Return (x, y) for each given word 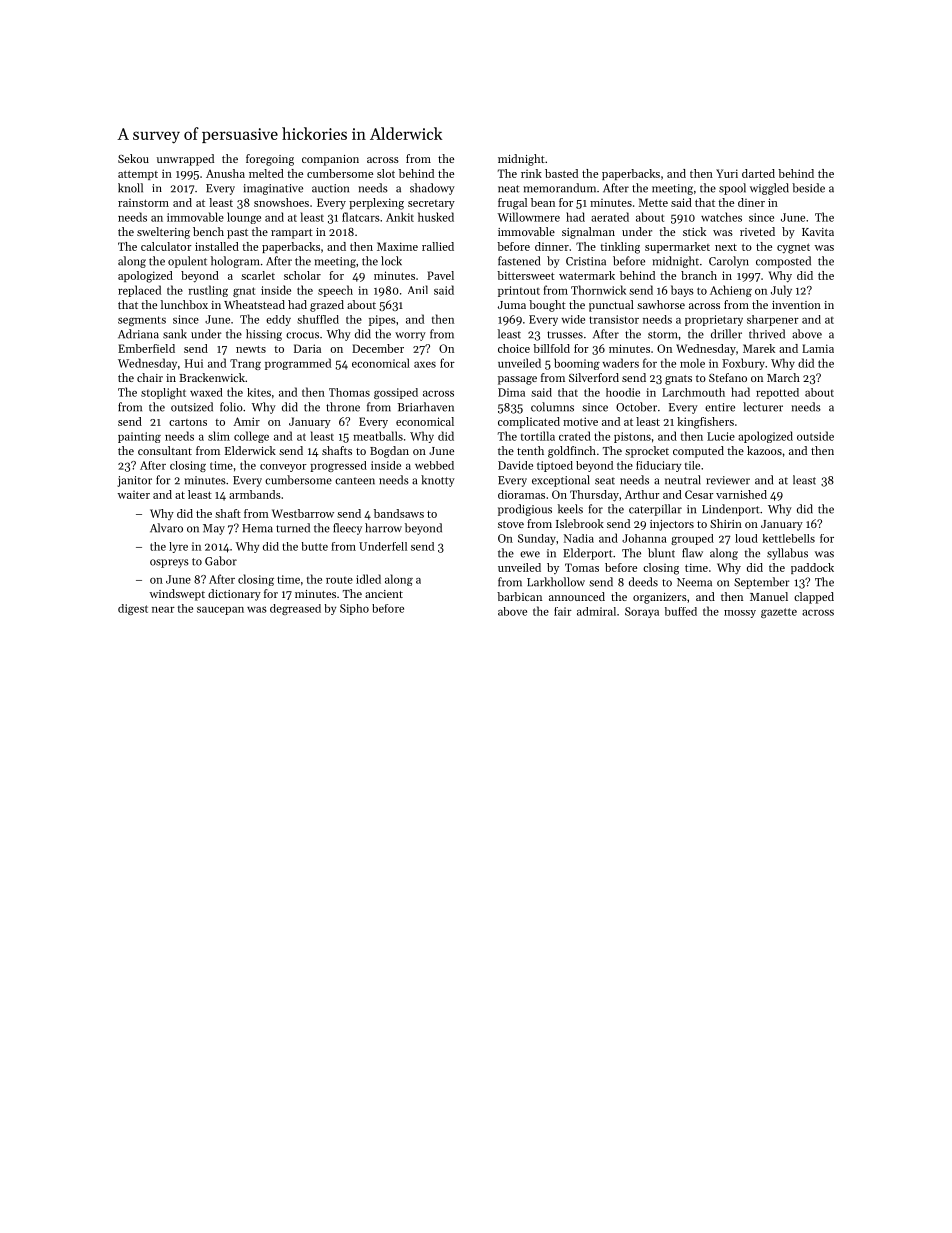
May (214, 529)
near (163, 610)
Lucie (721, 436)
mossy (740, 614)
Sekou (133, 158)
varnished (741, 494)
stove (511, 524)
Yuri (727, 173)
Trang (245, 364)
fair (563, 611)
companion (330, 160)
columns (552, 407)
